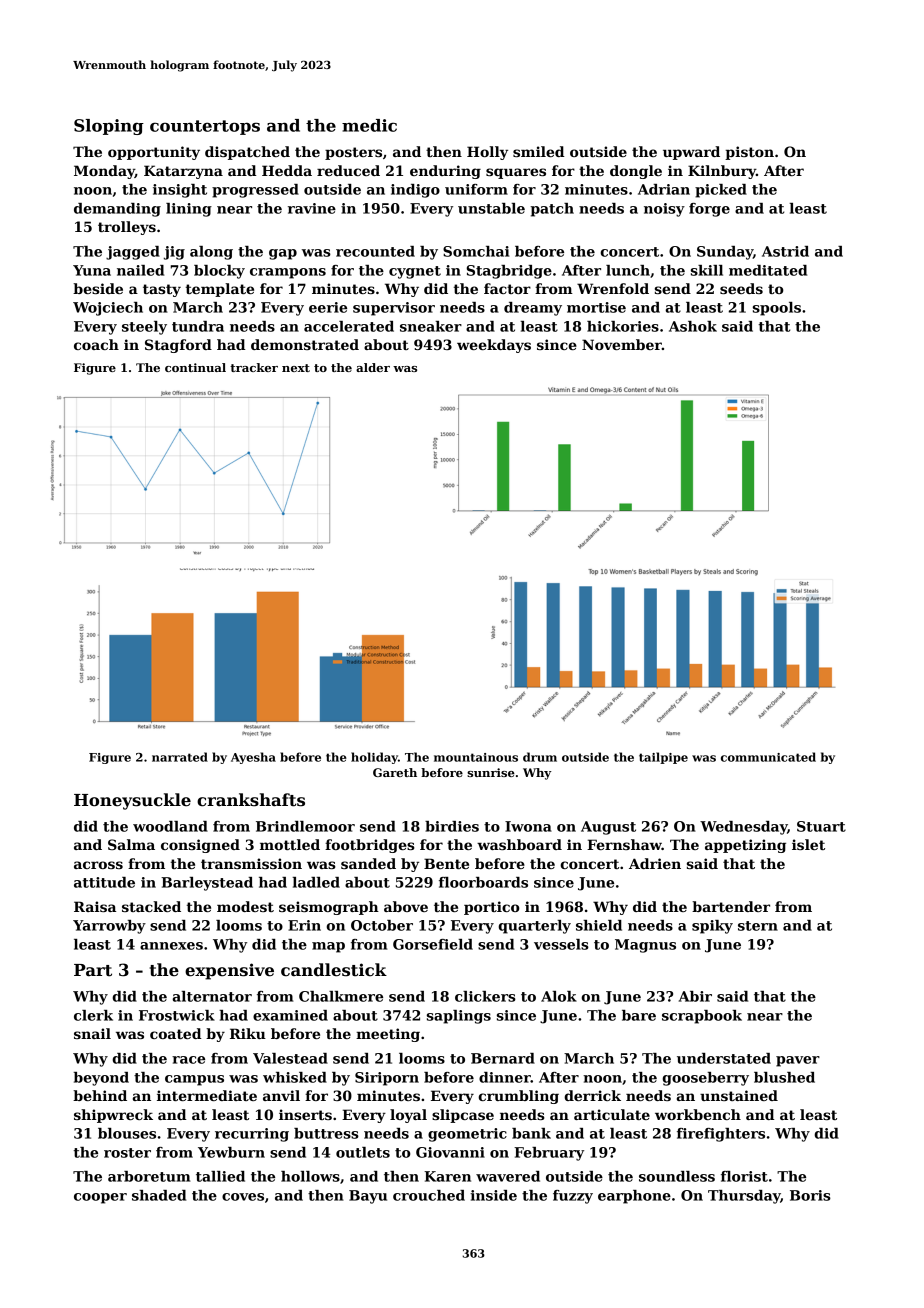  Describe the element at coordinates (245, 906) in the image. I see `modest` at that location.
